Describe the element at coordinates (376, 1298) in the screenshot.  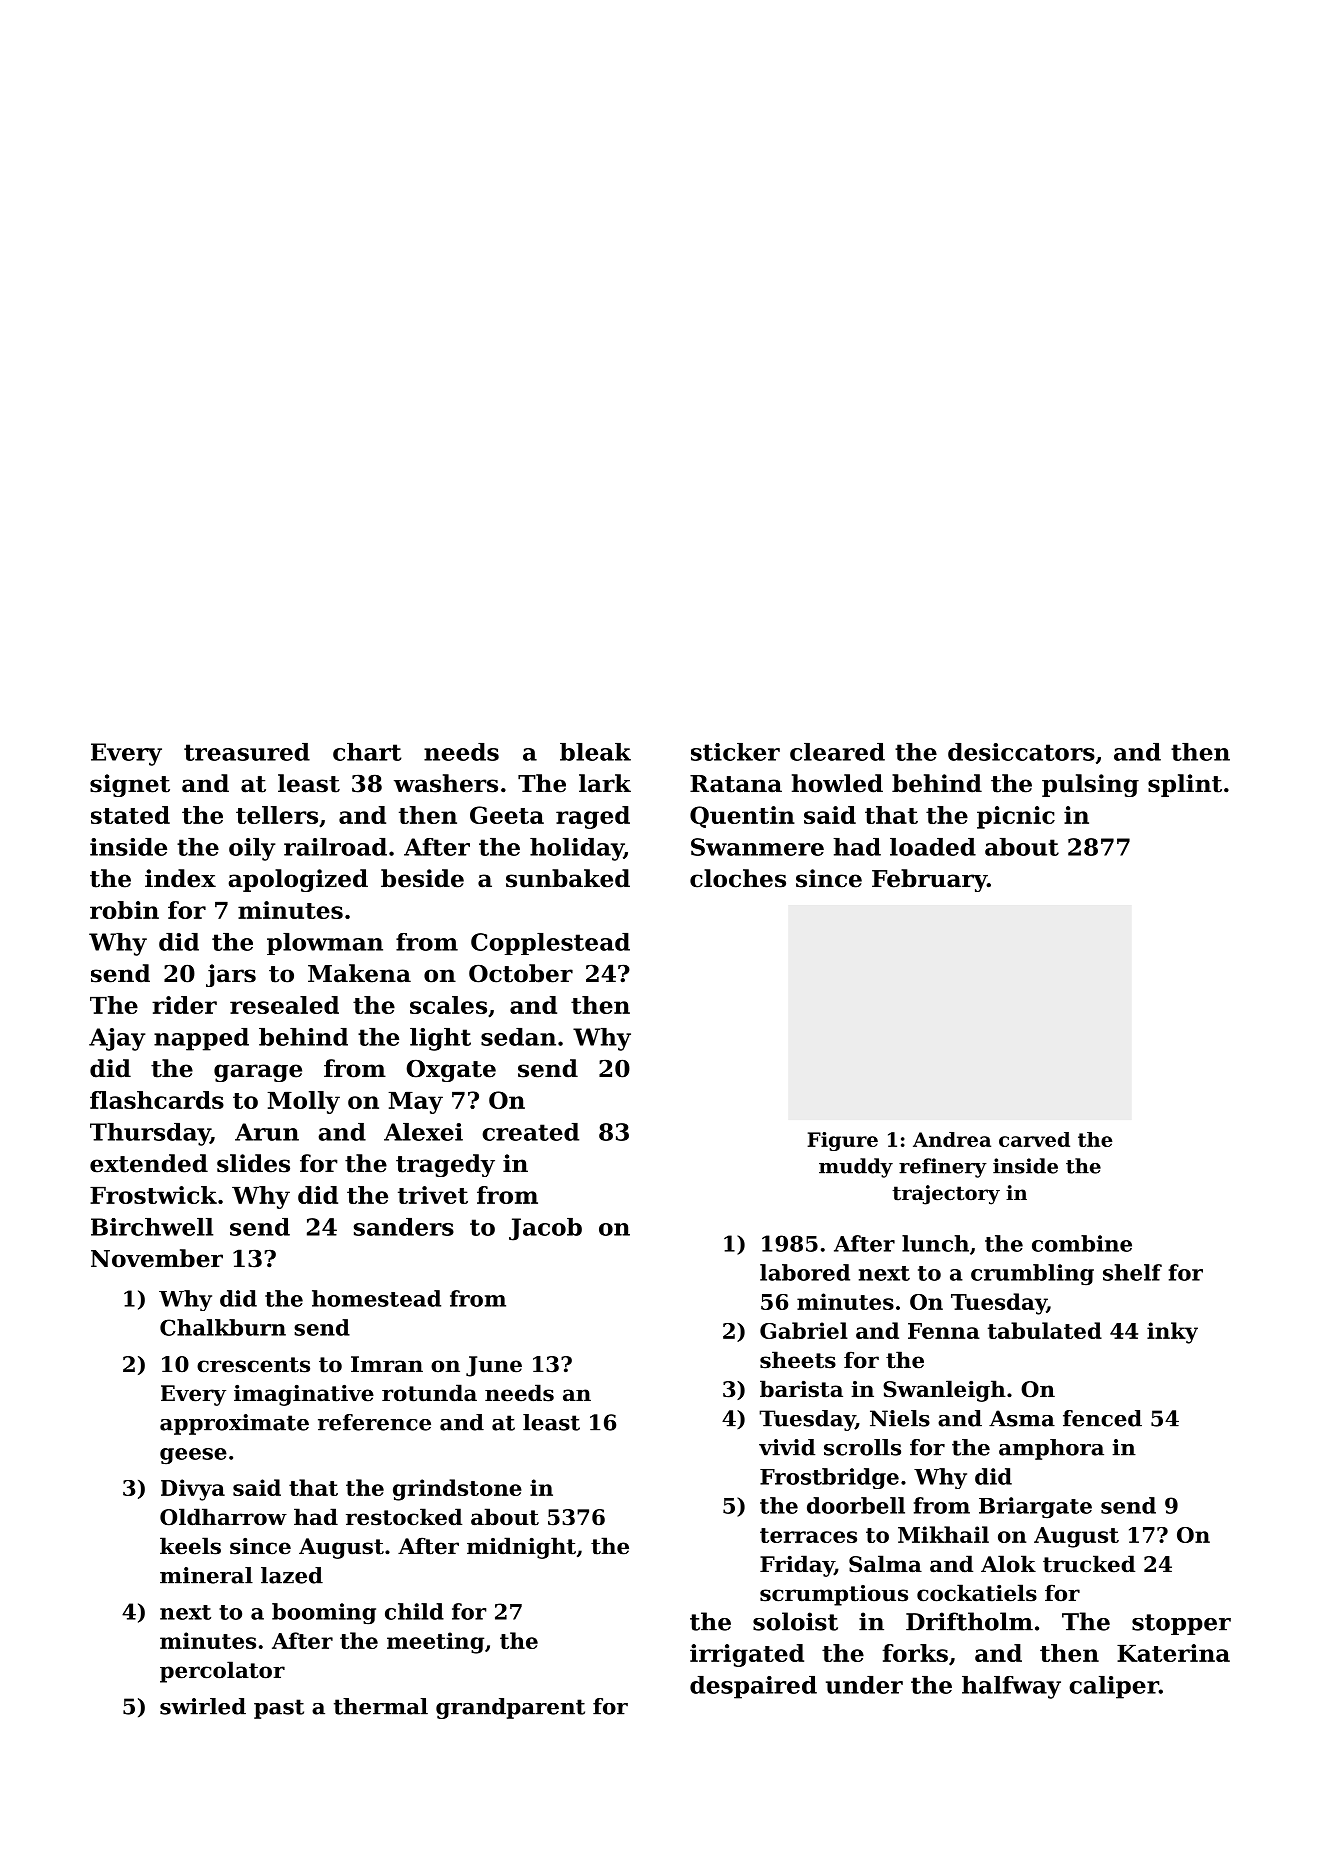
I see `homestead` at that location.
